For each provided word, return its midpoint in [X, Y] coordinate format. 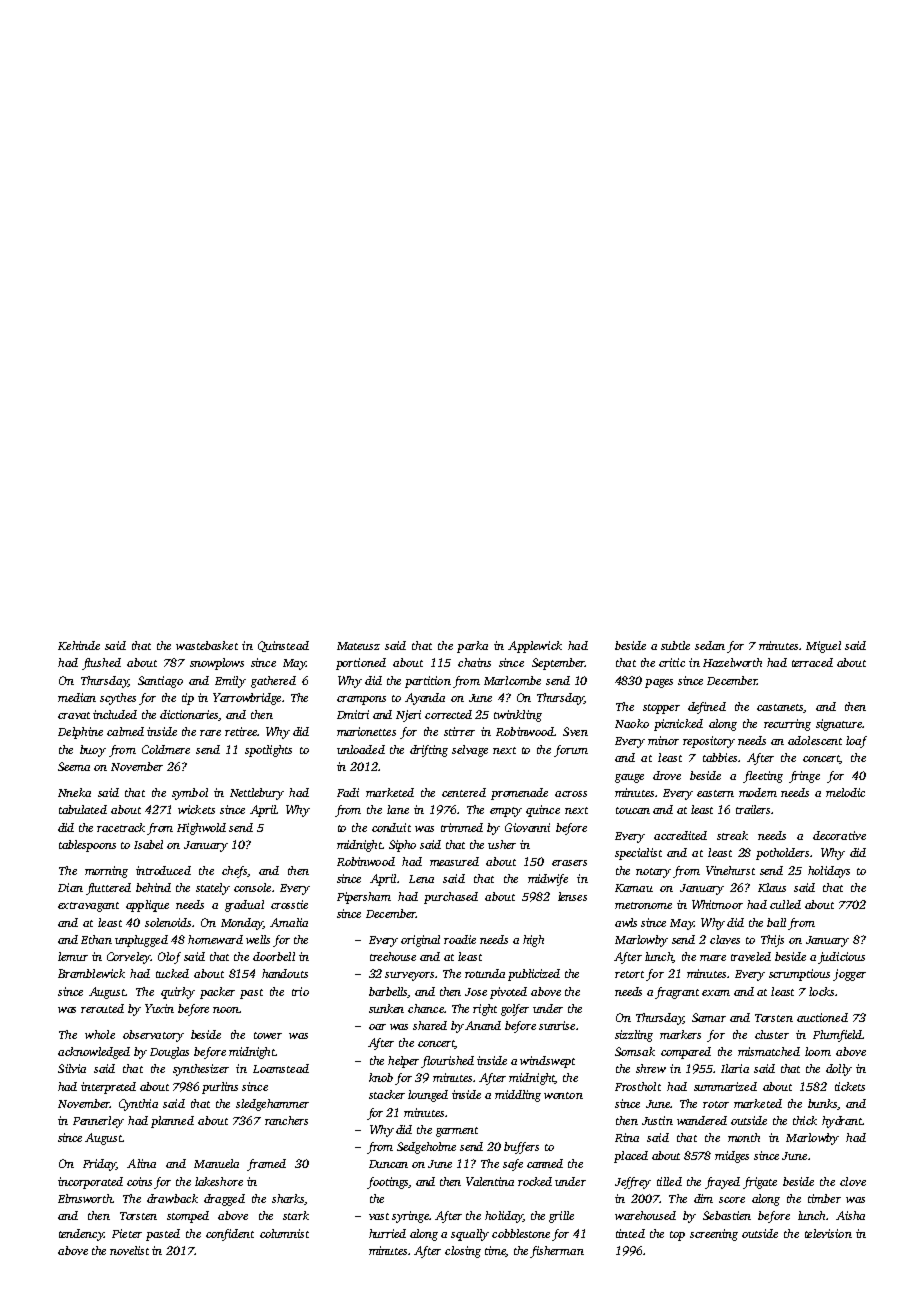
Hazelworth [732, 662]
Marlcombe [512, 680]
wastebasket [207, 645]
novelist [129, 1250]
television [828, 1233]
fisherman [557, 1252]
